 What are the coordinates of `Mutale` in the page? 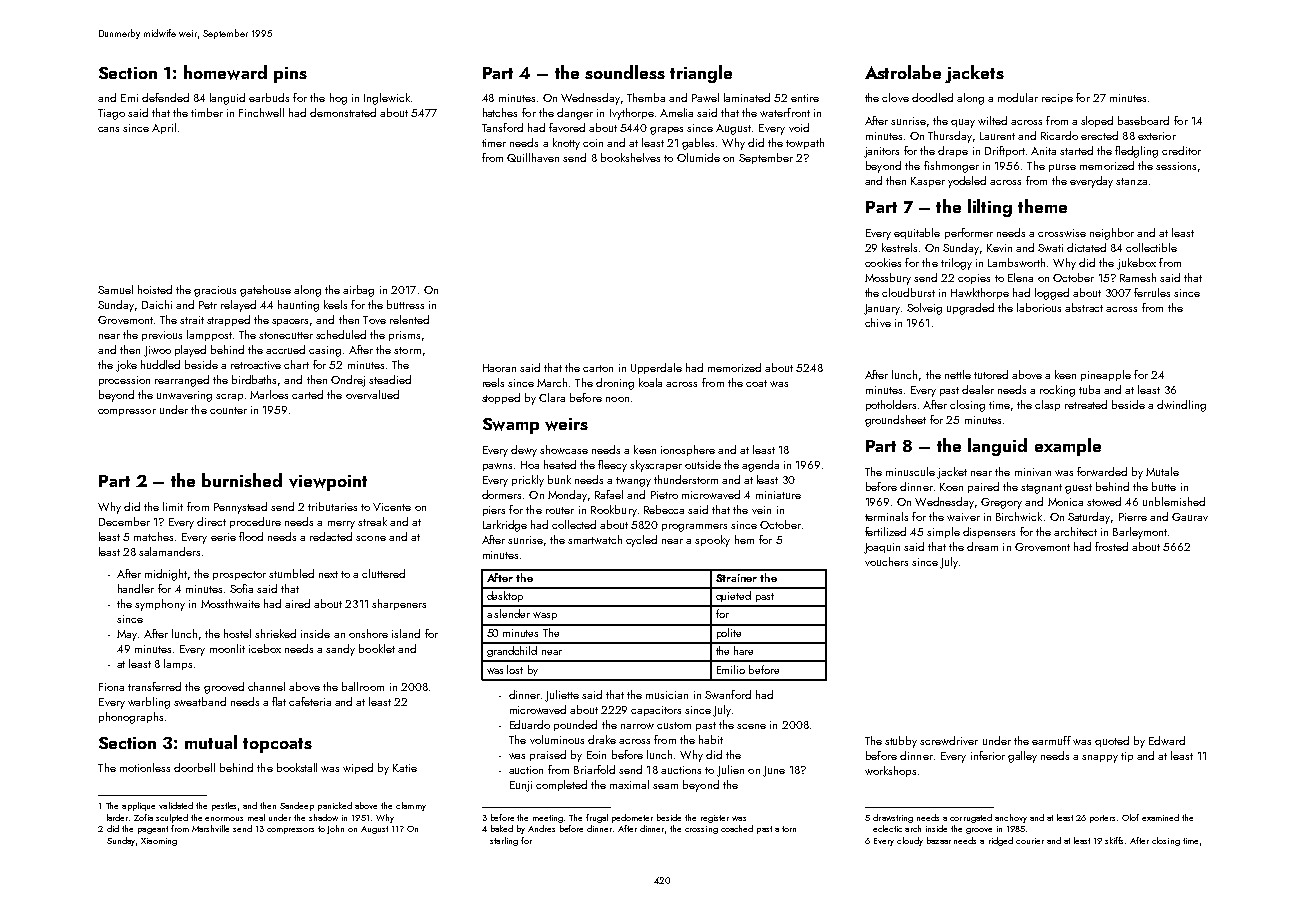 It's located at (1162, 471).
